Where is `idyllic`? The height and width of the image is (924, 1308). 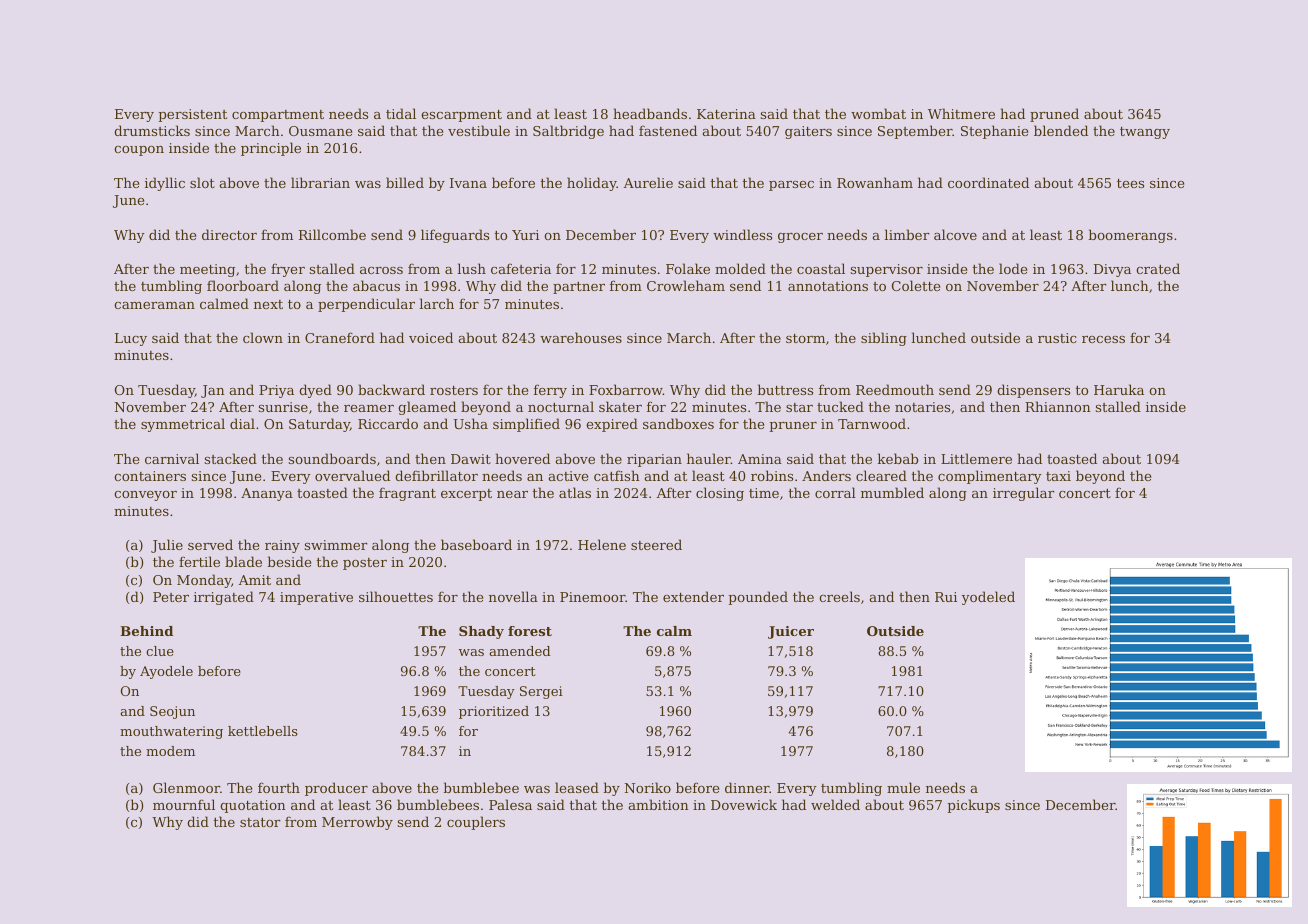 idyllic is located at coordinates (165, 184).
